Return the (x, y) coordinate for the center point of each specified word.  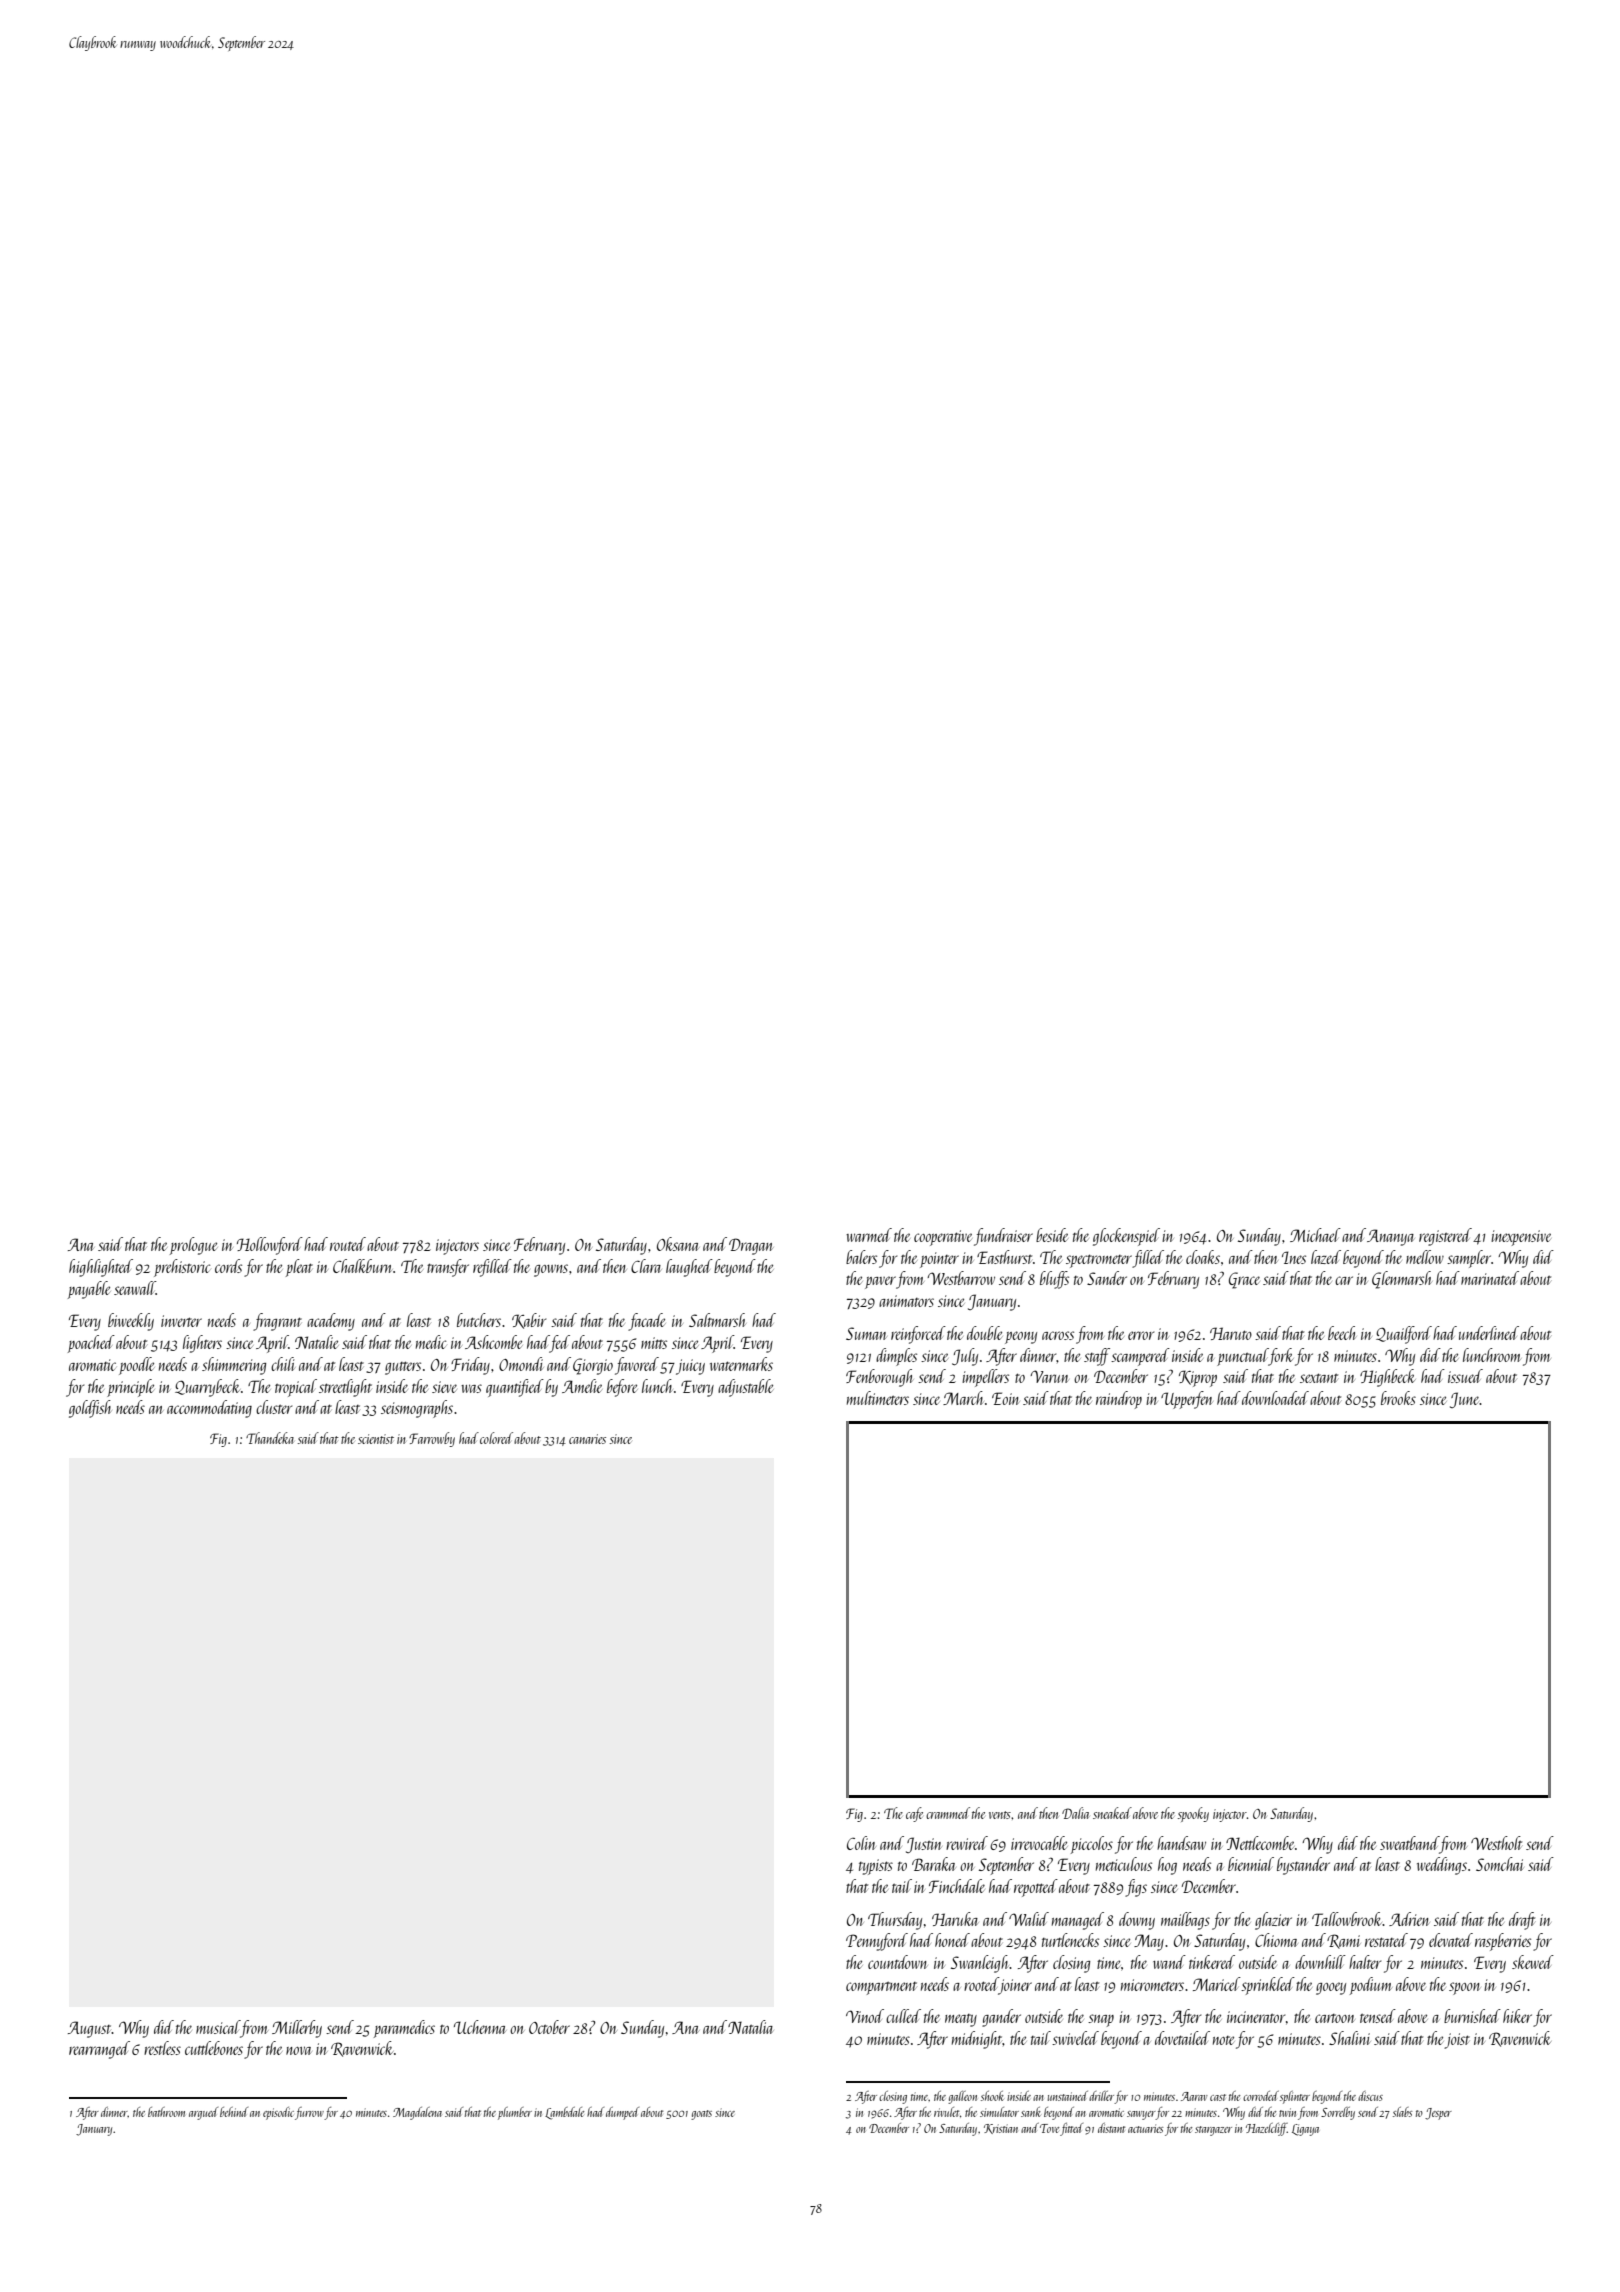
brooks (1398, 1398)
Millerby (297, 2029)
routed (348, 1244)
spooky (1193, 1814)
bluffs (1054, 1280)
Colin (861, 1843)
